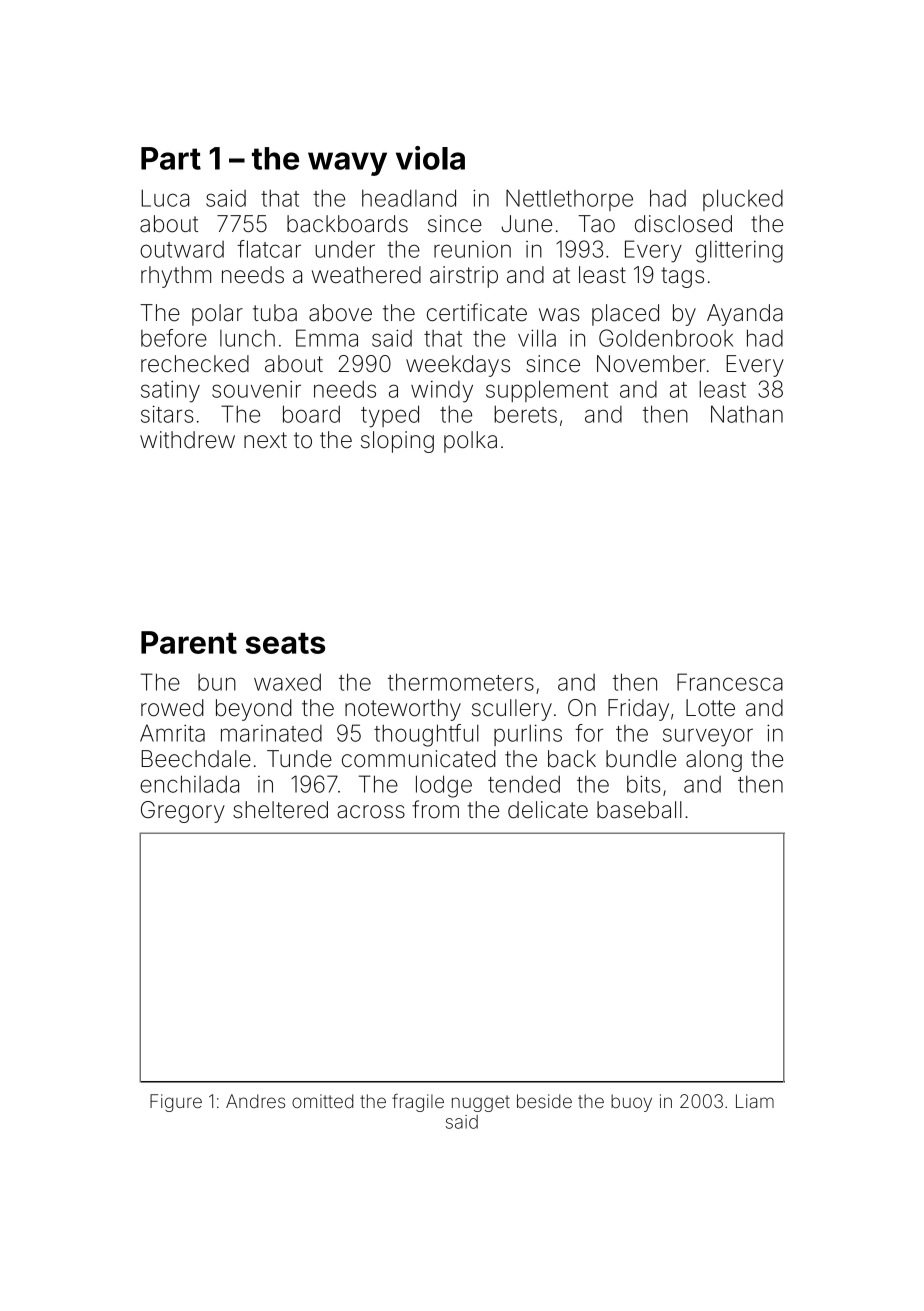 Image resolution: width=924 pixels, height=1311 pixels. What do you see at coordinates (189, 642) in the image?
I see `Parent` at bounding box center [189, 642].
